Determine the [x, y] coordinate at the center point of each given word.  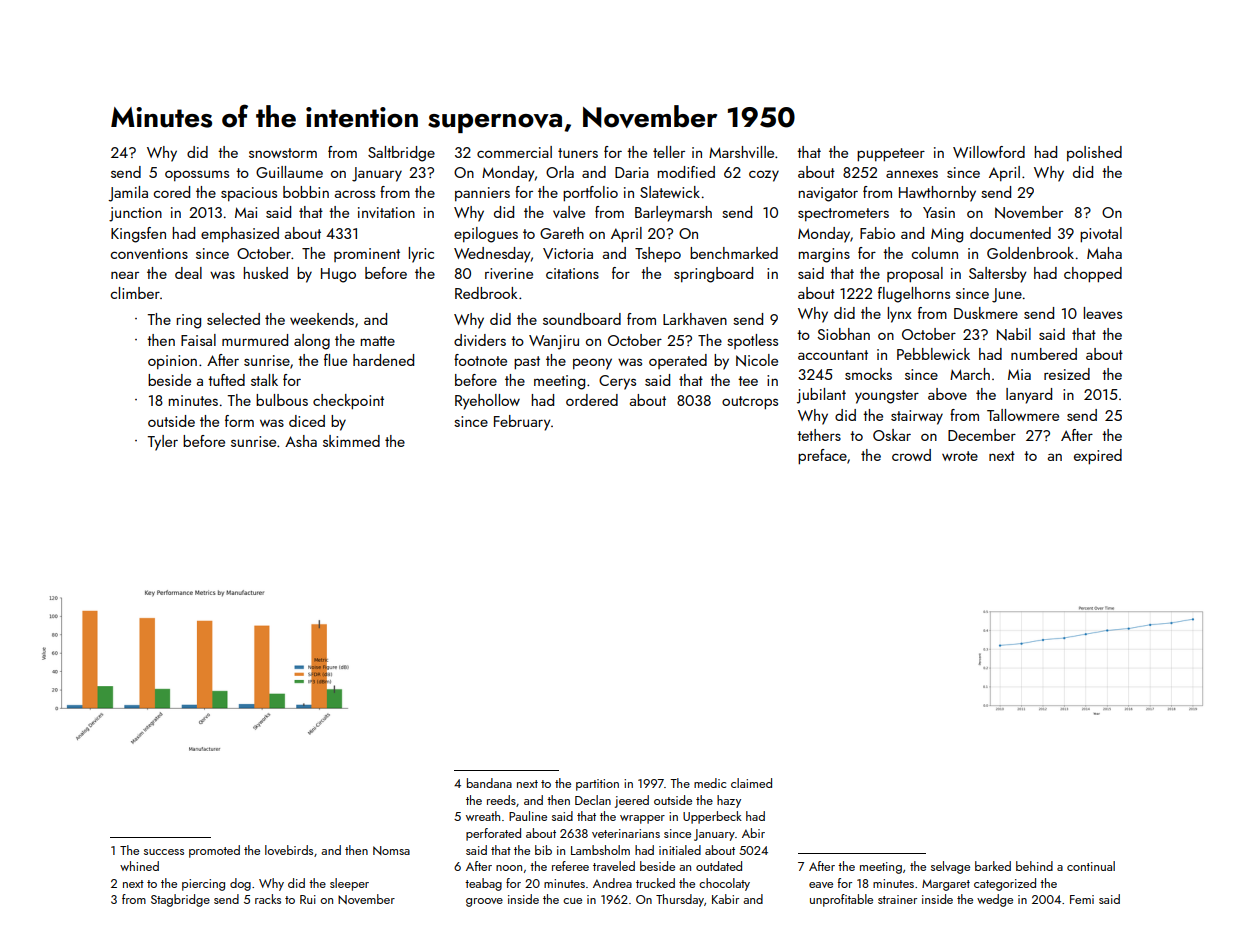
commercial [514, 152]
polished [1094, 153]
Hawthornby [937, 194]
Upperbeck [712, 817]
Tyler [163, 443]
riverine [509, 273]
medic [710, 783]
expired [1098, 457]
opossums [197, 175]
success [164, 852]
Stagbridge [180, 900]
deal [188, 273]
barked [993, 866]
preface [822, 457]
